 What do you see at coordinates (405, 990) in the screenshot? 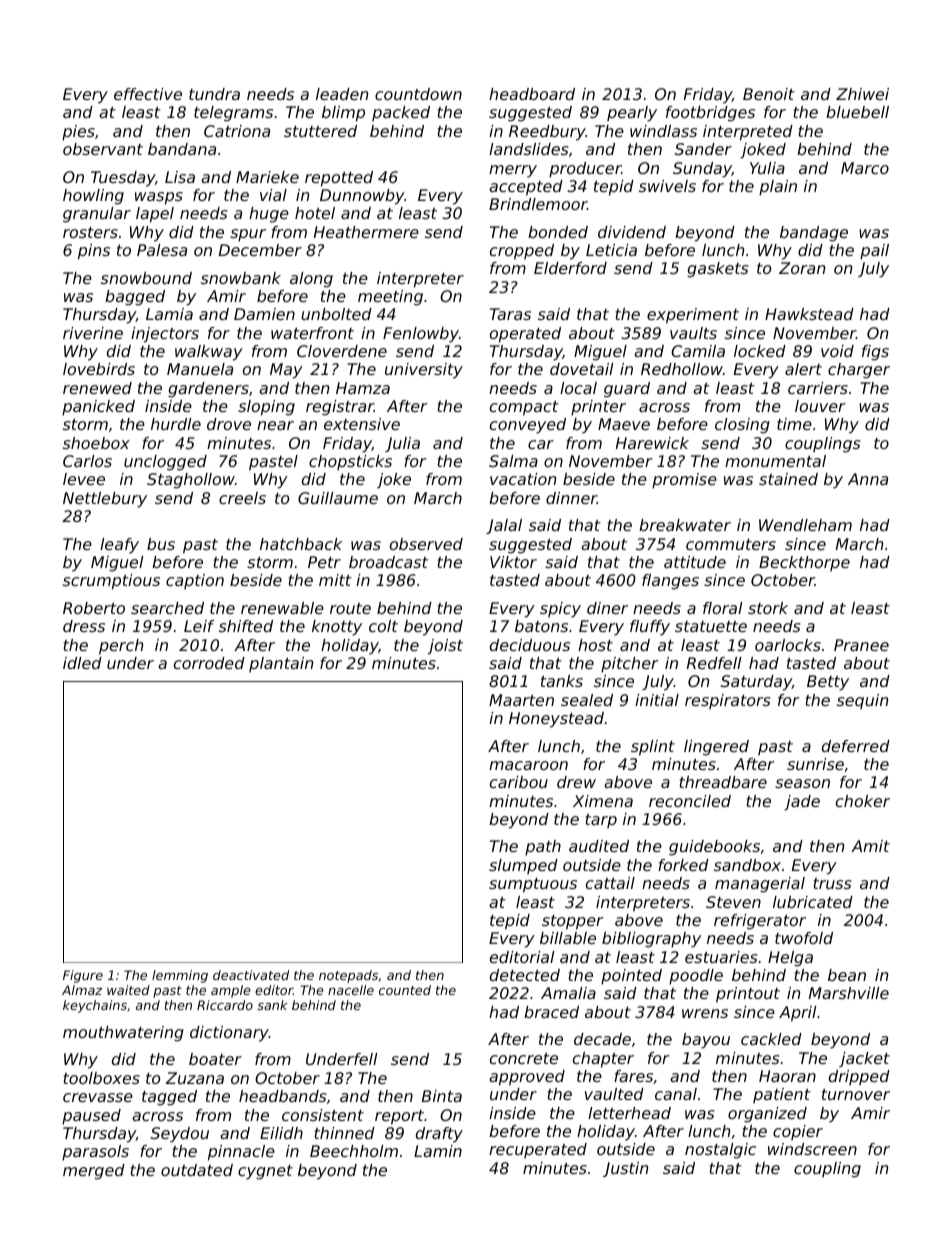
I see `counted` at bounding box center [405, 990].
